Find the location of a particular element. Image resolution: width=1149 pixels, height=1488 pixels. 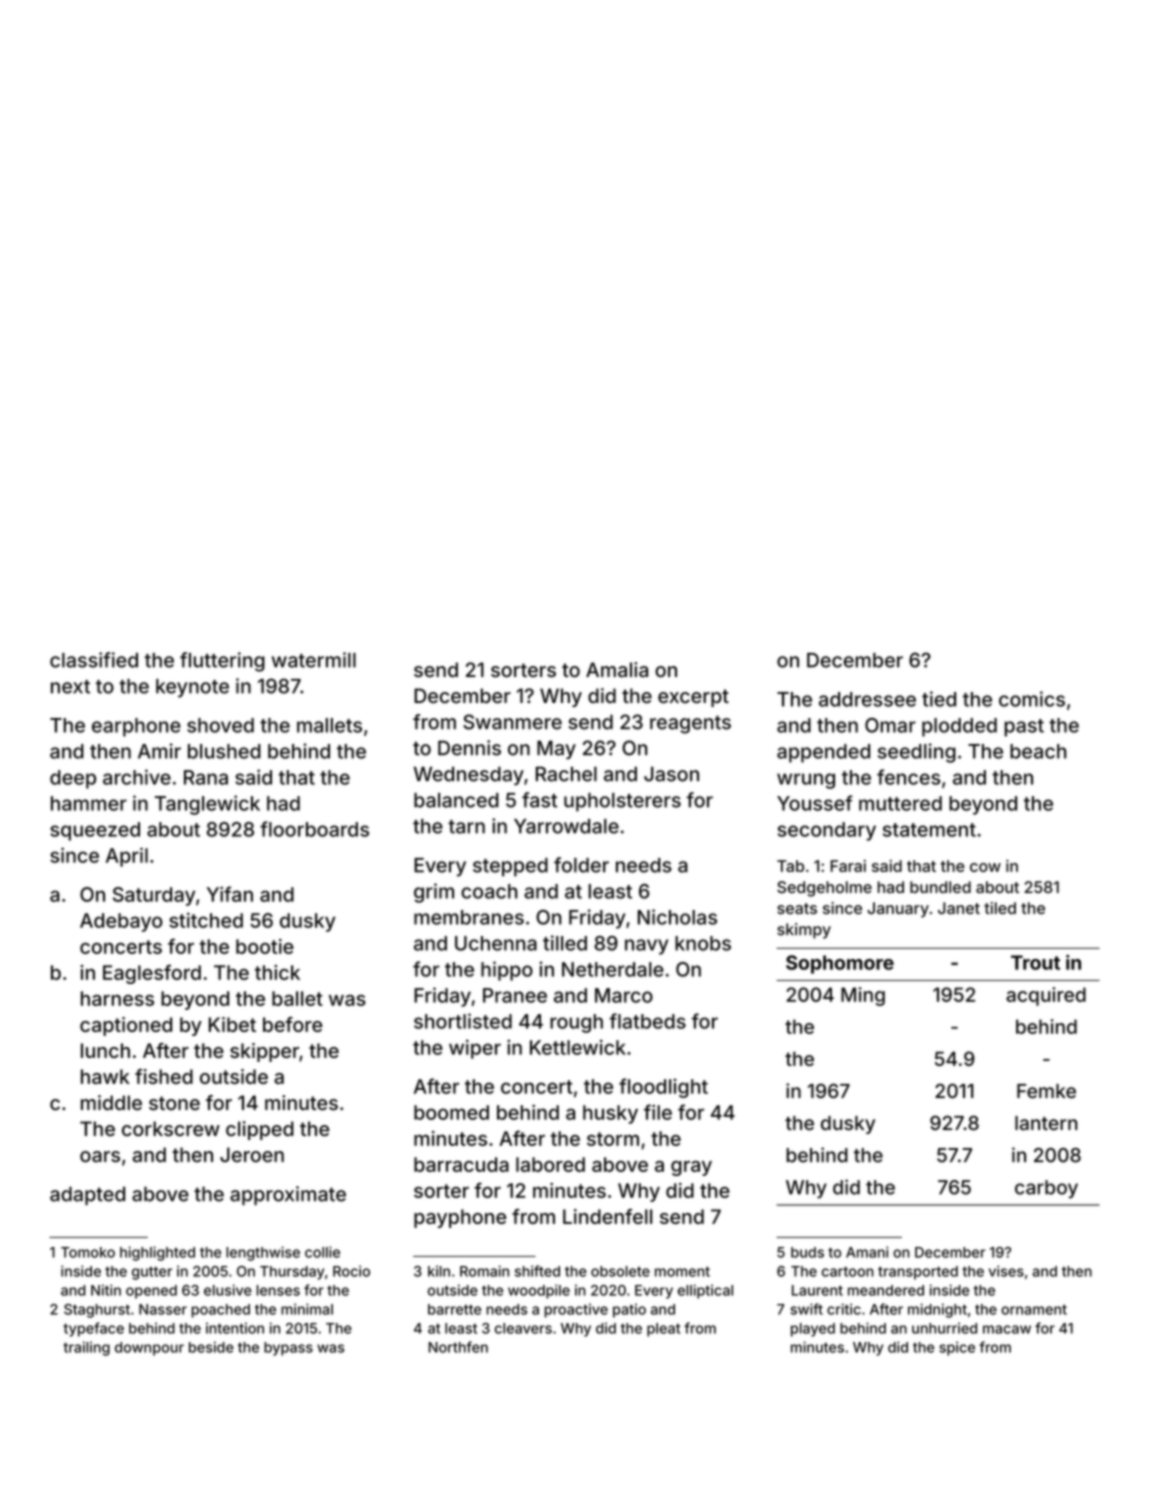

comics is located at coordinates (1032, 699).
